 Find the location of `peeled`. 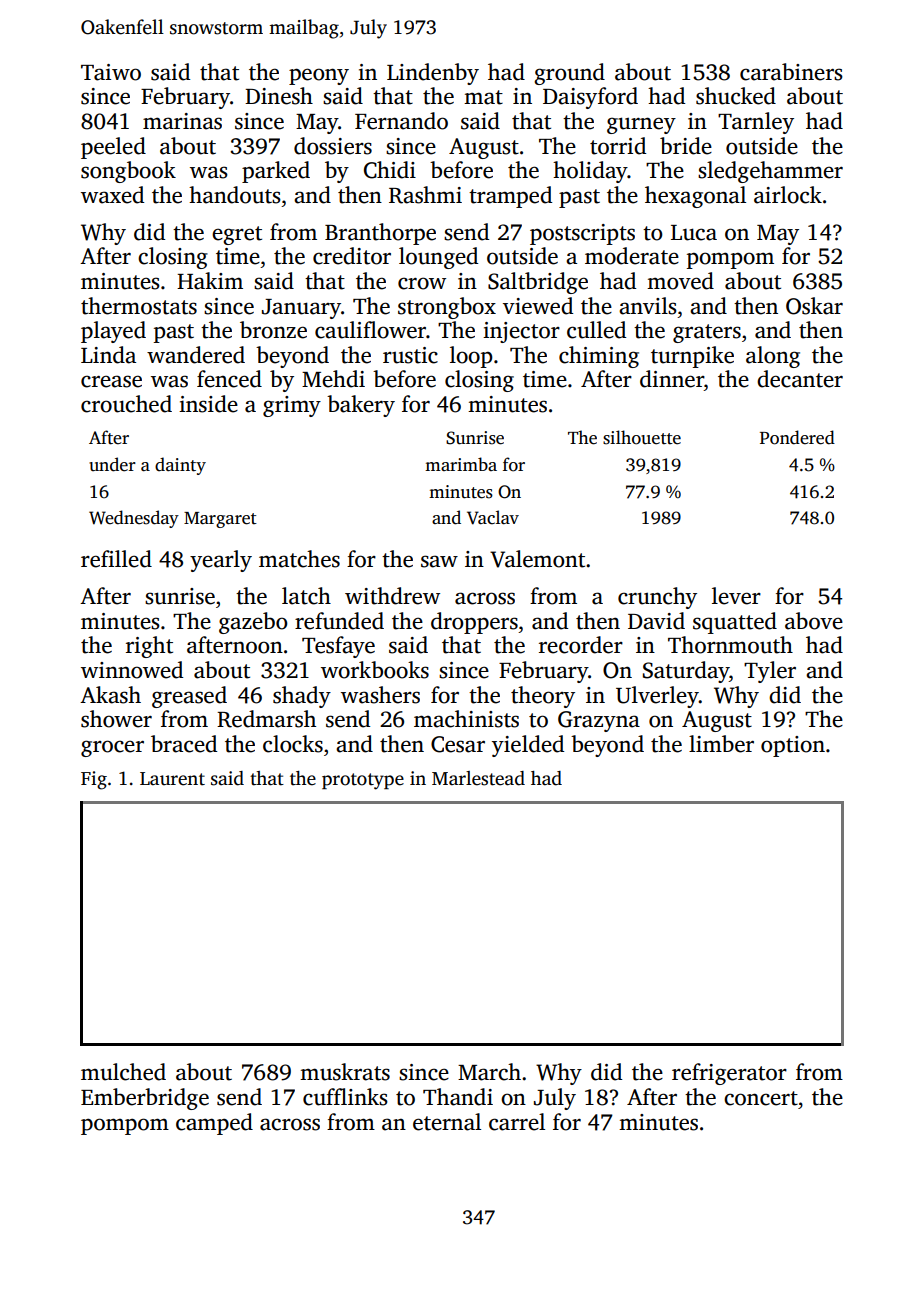

peeled is located at coordinates (113, 148).
